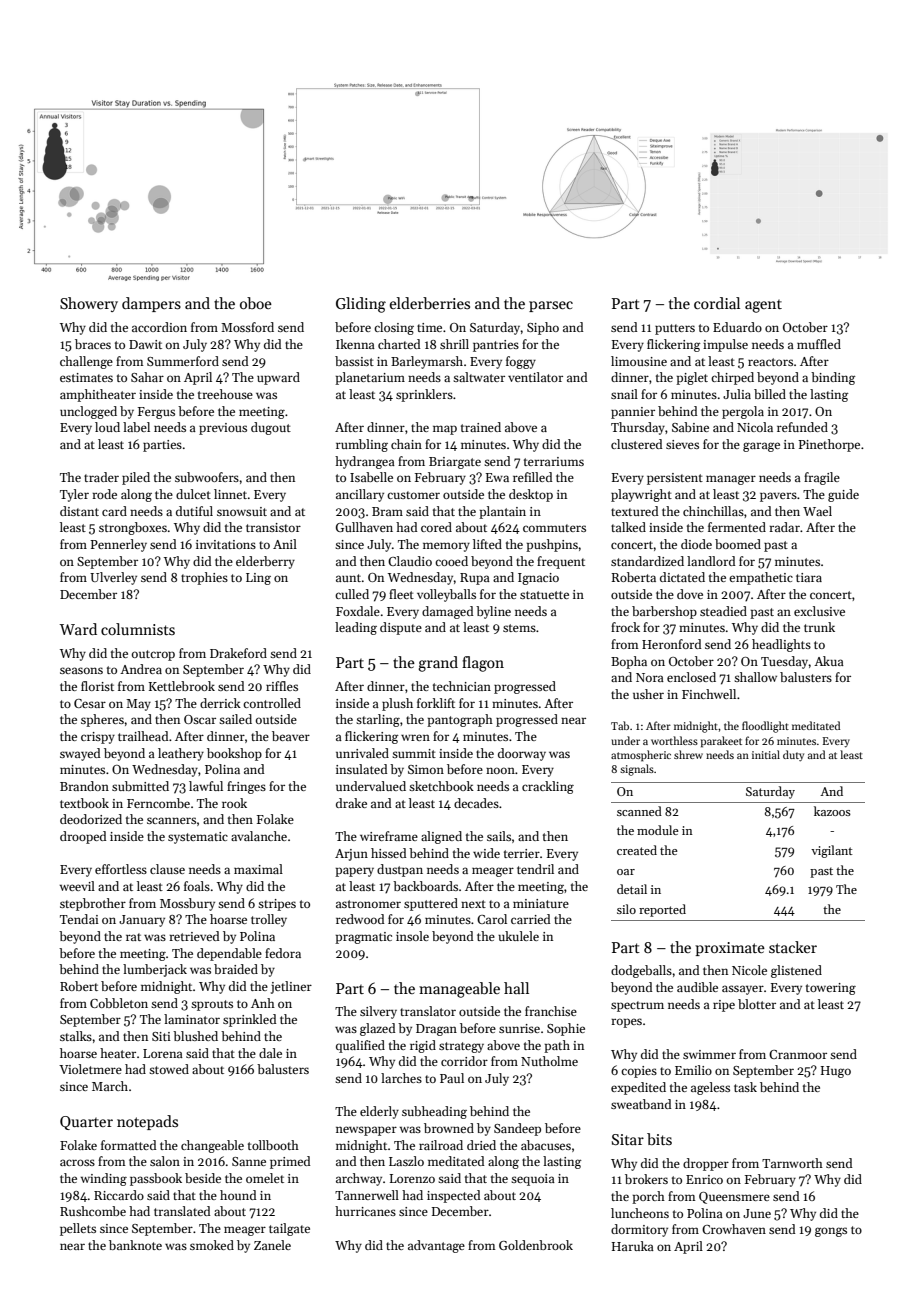  I want to click on glazed, so click(377, 1029).
